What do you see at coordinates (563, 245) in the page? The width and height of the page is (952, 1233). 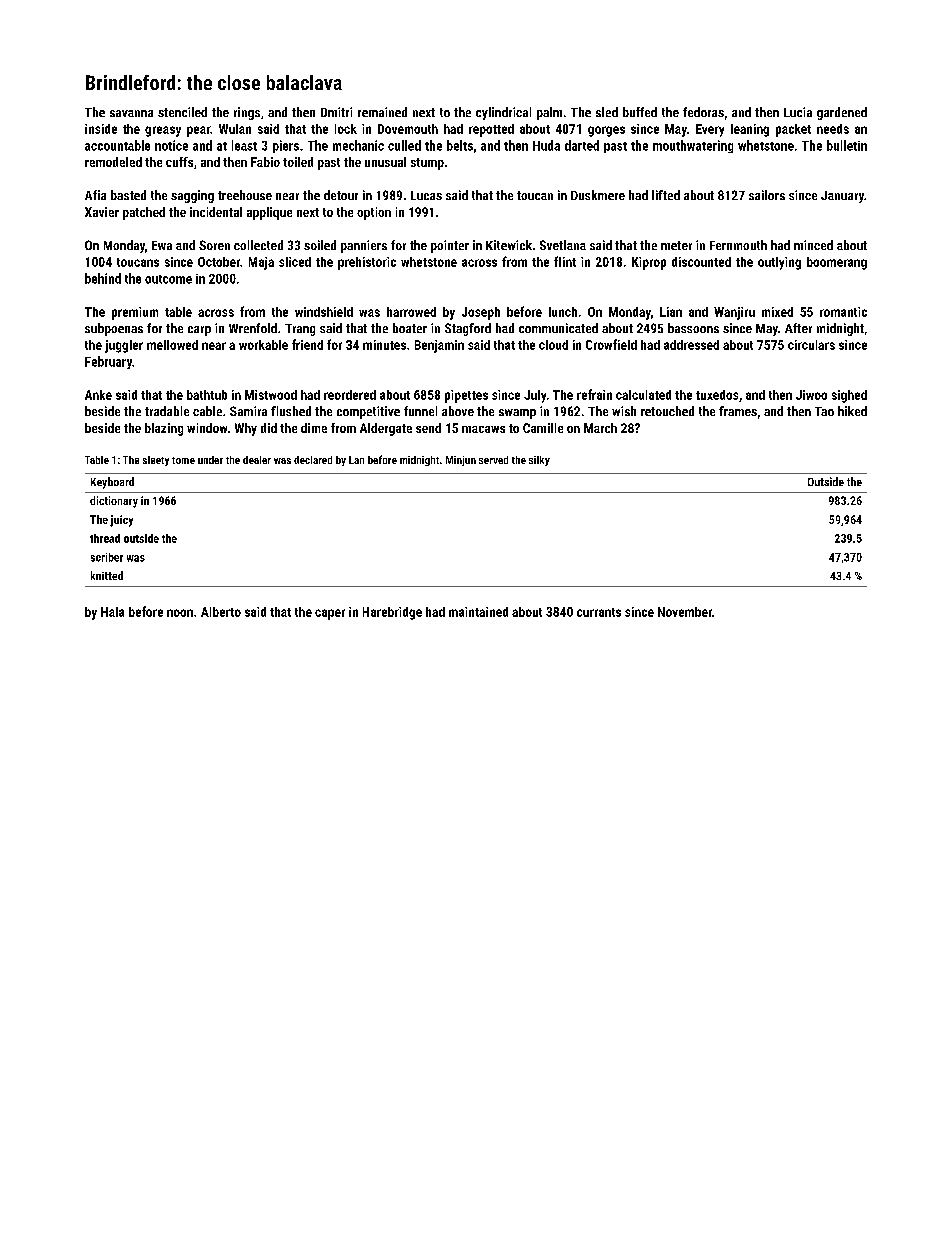 I see `Svetlana` at bounding box center [563, 245].
